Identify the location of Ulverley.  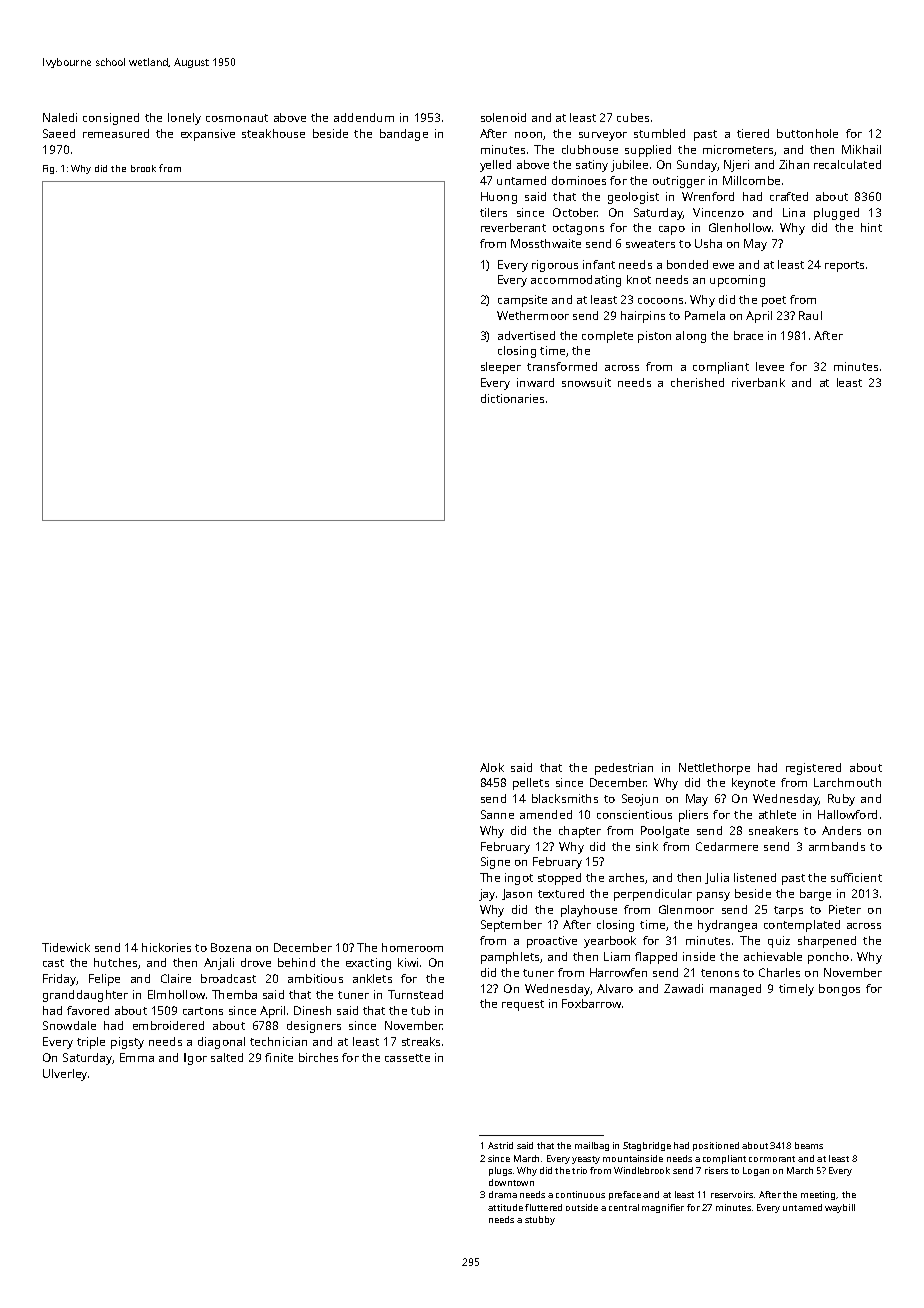
(65, 1075).
